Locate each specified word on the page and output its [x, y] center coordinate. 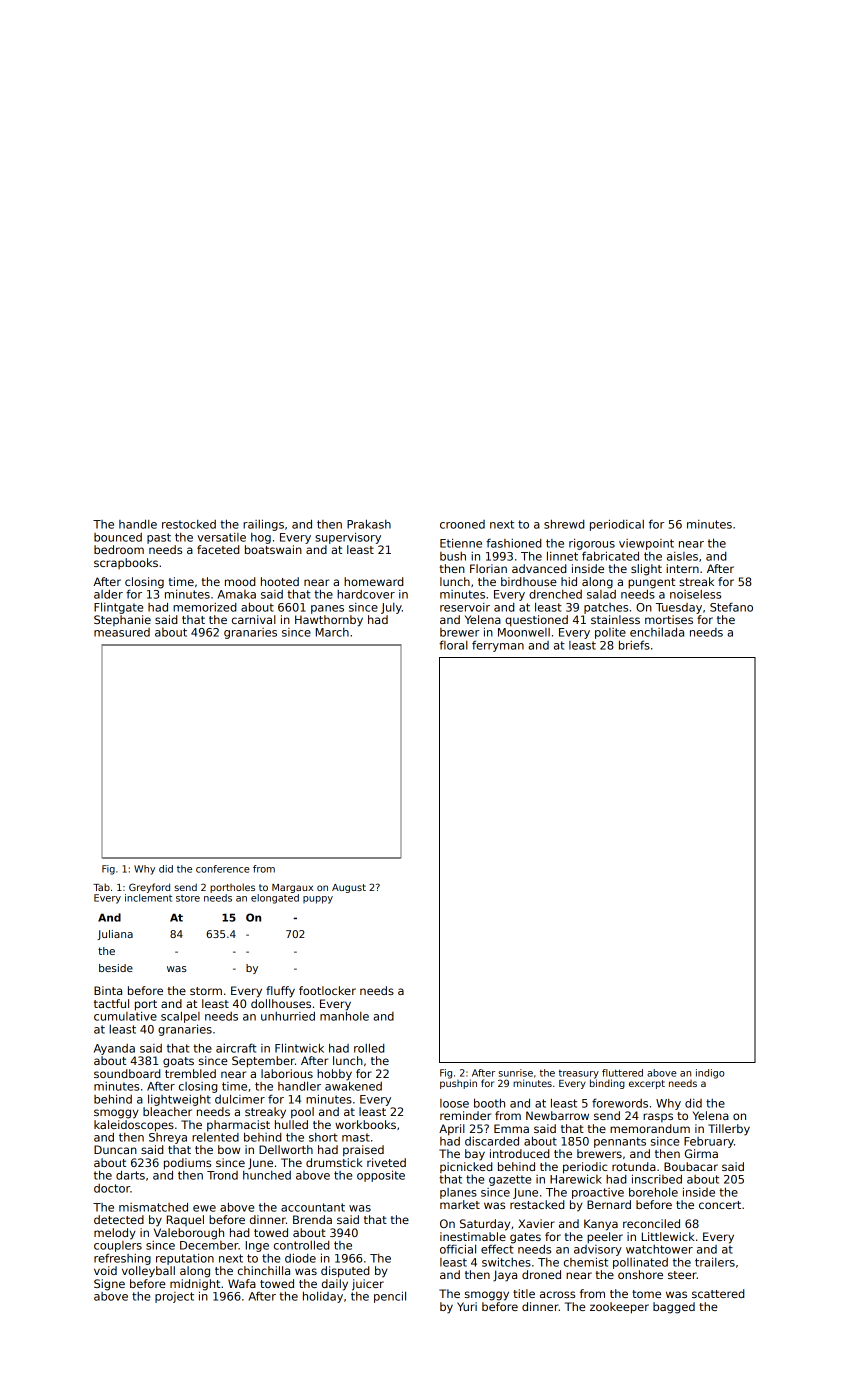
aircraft [236, 1048]
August [349, 888]
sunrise [515, 1073]
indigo [710, 1074]
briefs [634, 645]
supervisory [348, 538]
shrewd [564, 524]
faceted [218, 549]
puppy [318, 900]
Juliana [115, 935]
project [174, 1297]
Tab [101, 887]
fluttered [622, 1073]
